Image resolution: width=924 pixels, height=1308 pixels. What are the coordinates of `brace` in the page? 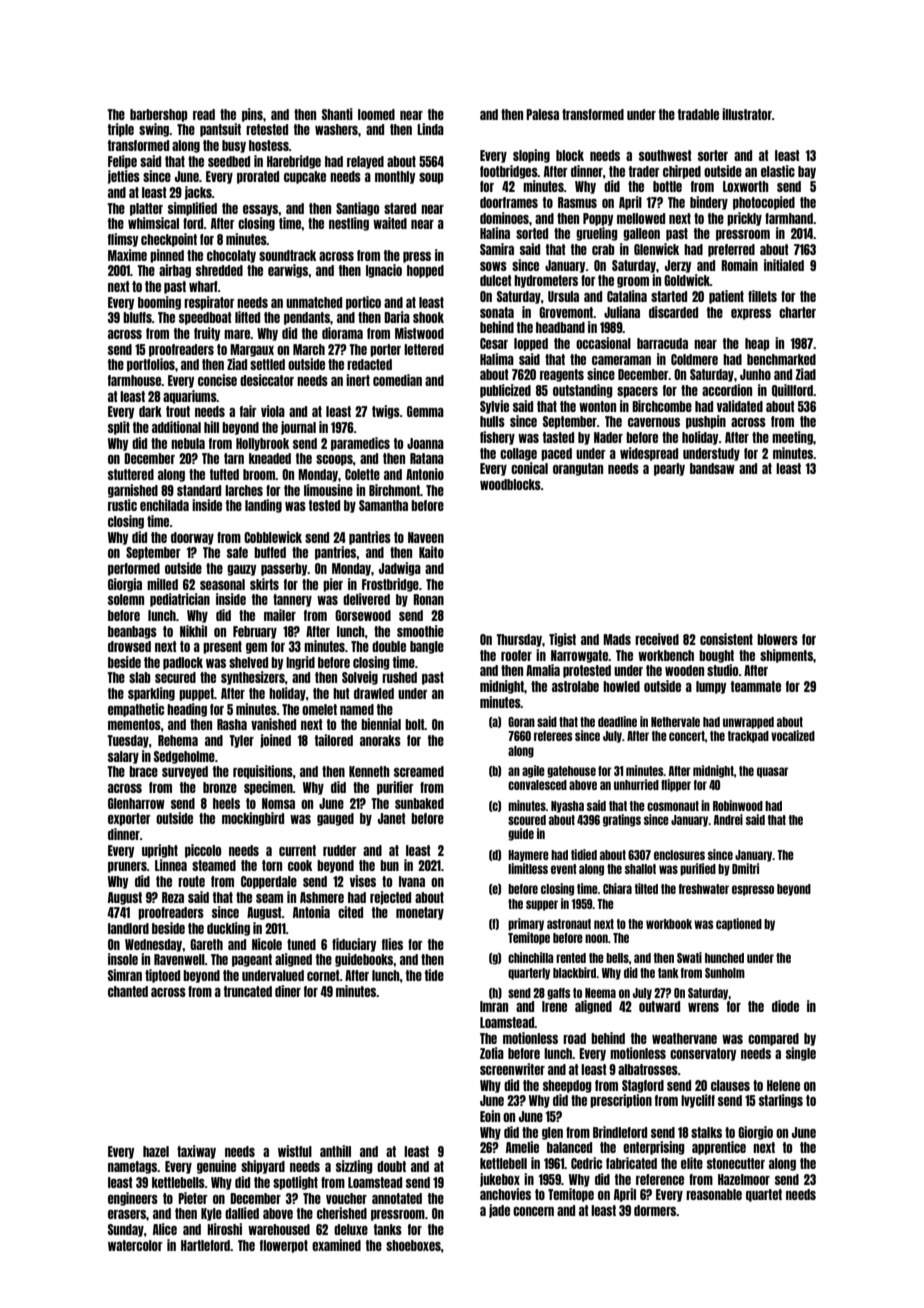 It's located at (143, 771).
